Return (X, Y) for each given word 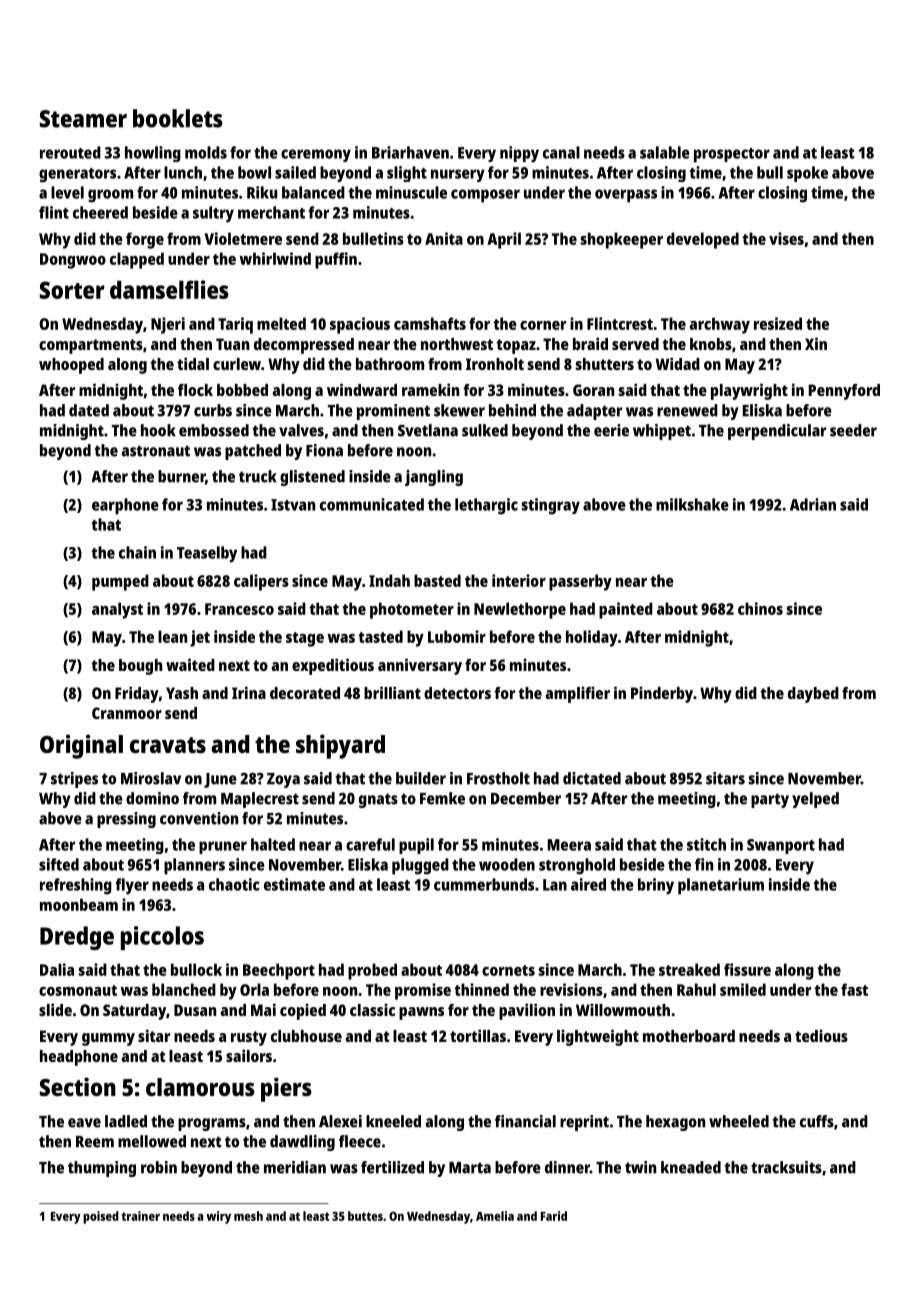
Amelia (495, 1216)
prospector (732, 155)
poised (101, 1217)
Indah (389, 580)
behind (512, 410)
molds (206, 152)
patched (253, 452)
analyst (117, 610)
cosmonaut (78, 990)
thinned (481, 989)
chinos (760, 608)
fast (854, 989)
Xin (816, 343)
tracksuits (786, 1167)
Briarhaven (410, 152)
